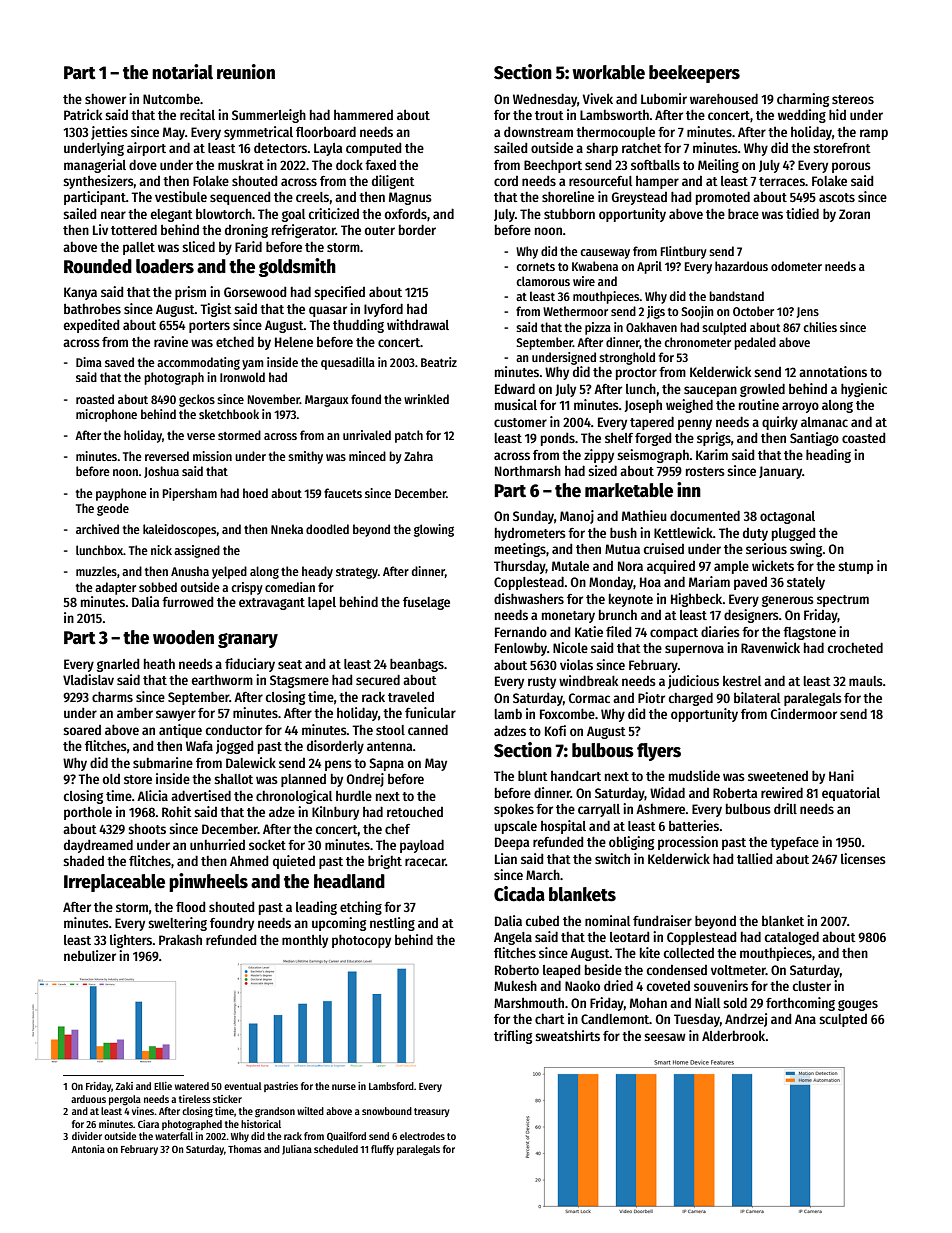 This image has width=952, height=1233. What do you see at coordinates (191, 907) in the image?
I see `flood` at bounding box center [191, 907].
